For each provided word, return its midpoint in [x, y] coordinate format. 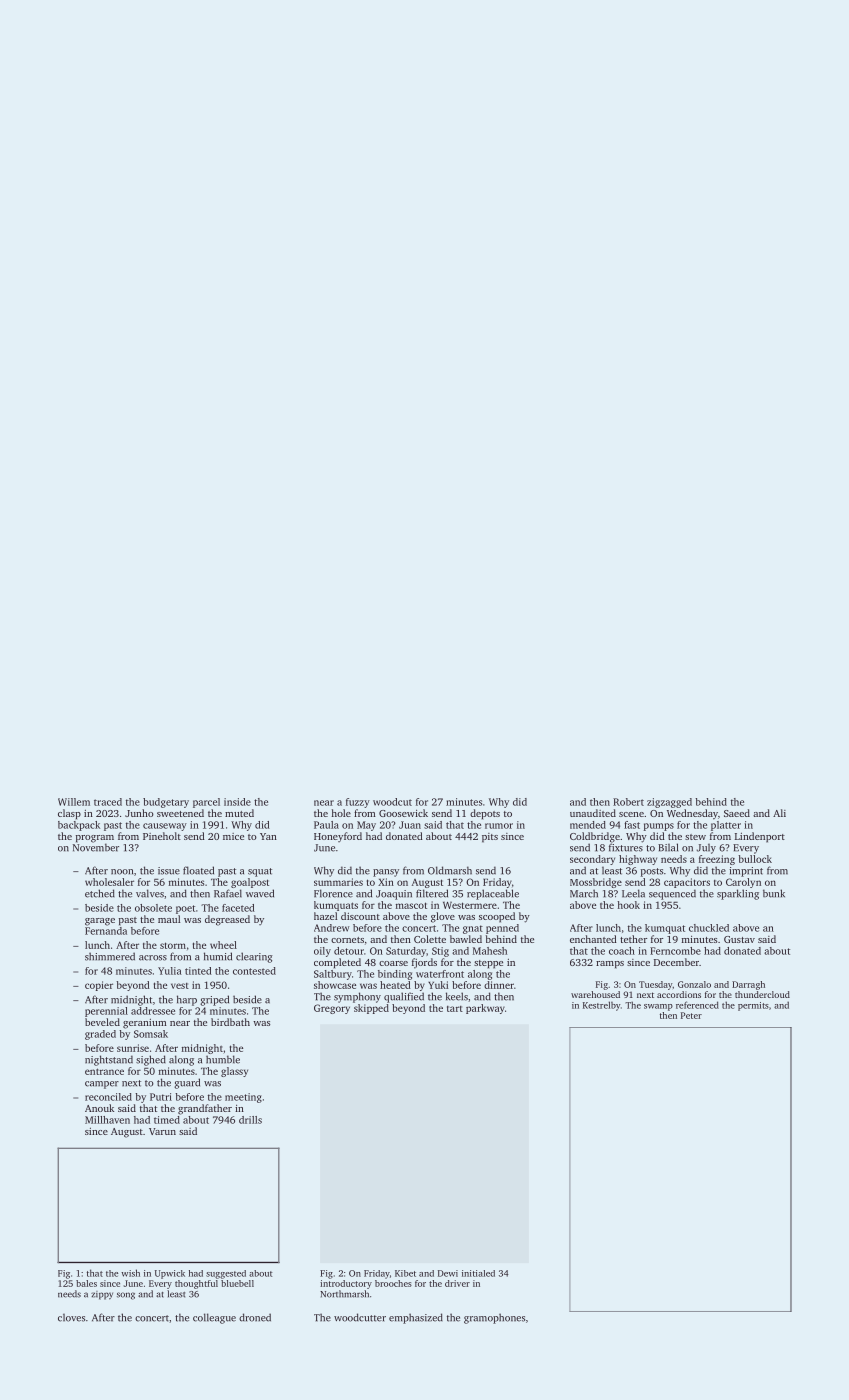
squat [260, 872]
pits [490, 838]
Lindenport [760, 837]
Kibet [405, 1273]
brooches [393, 1283]
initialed [478, 1273]
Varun [162, 1131]
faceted [238, 908]
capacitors [687, 883]
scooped [497, 917]
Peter [691, 1015]
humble [223, 1059]
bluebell [237, 1283]
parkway [485, 1009]
